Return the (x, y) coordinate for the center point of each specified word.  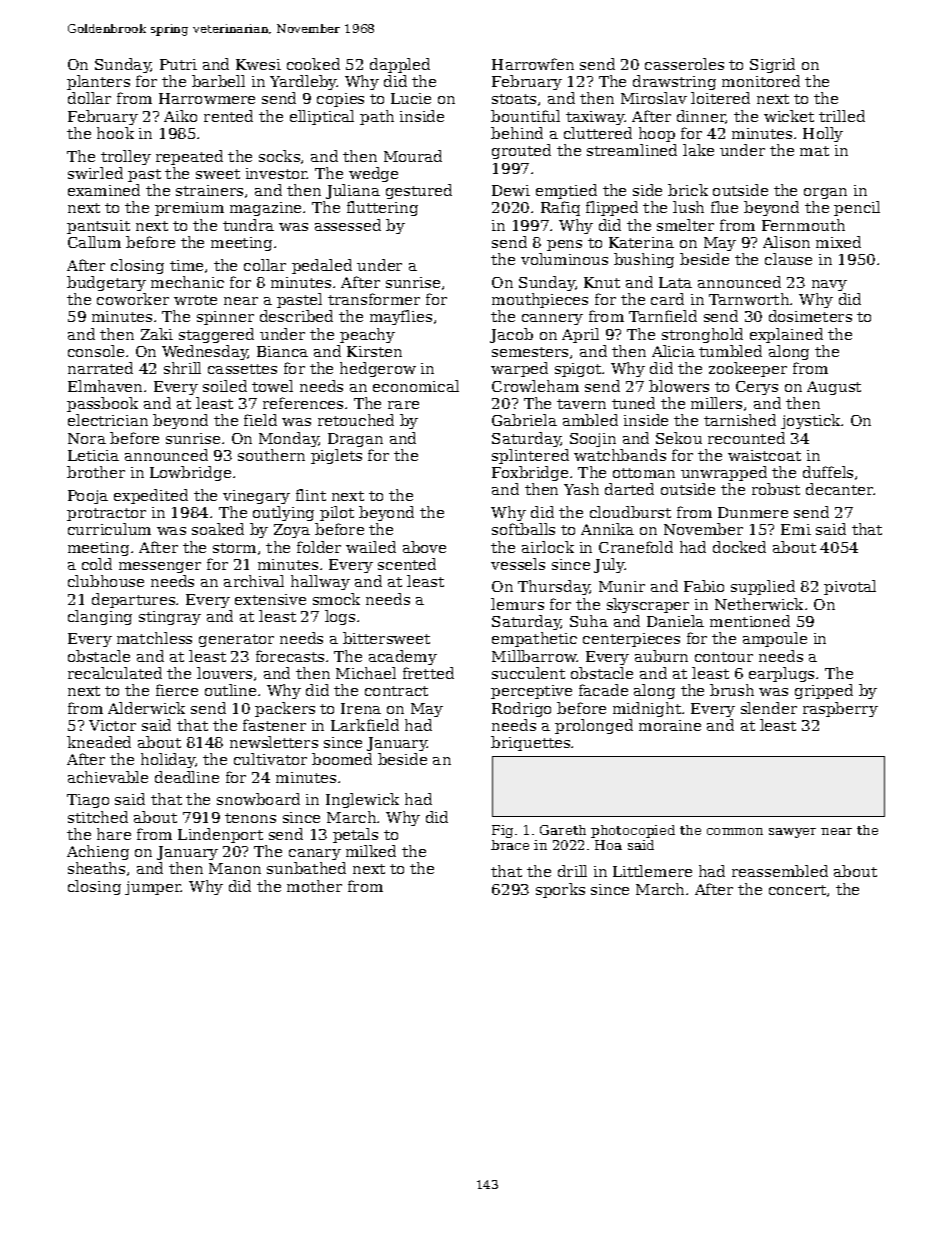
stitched (98, 817)
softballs (523, 529)
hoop (657, 134)
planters (98, 82)
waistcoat (764, 455)
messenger (160, 567)
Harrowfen (533, 64)
